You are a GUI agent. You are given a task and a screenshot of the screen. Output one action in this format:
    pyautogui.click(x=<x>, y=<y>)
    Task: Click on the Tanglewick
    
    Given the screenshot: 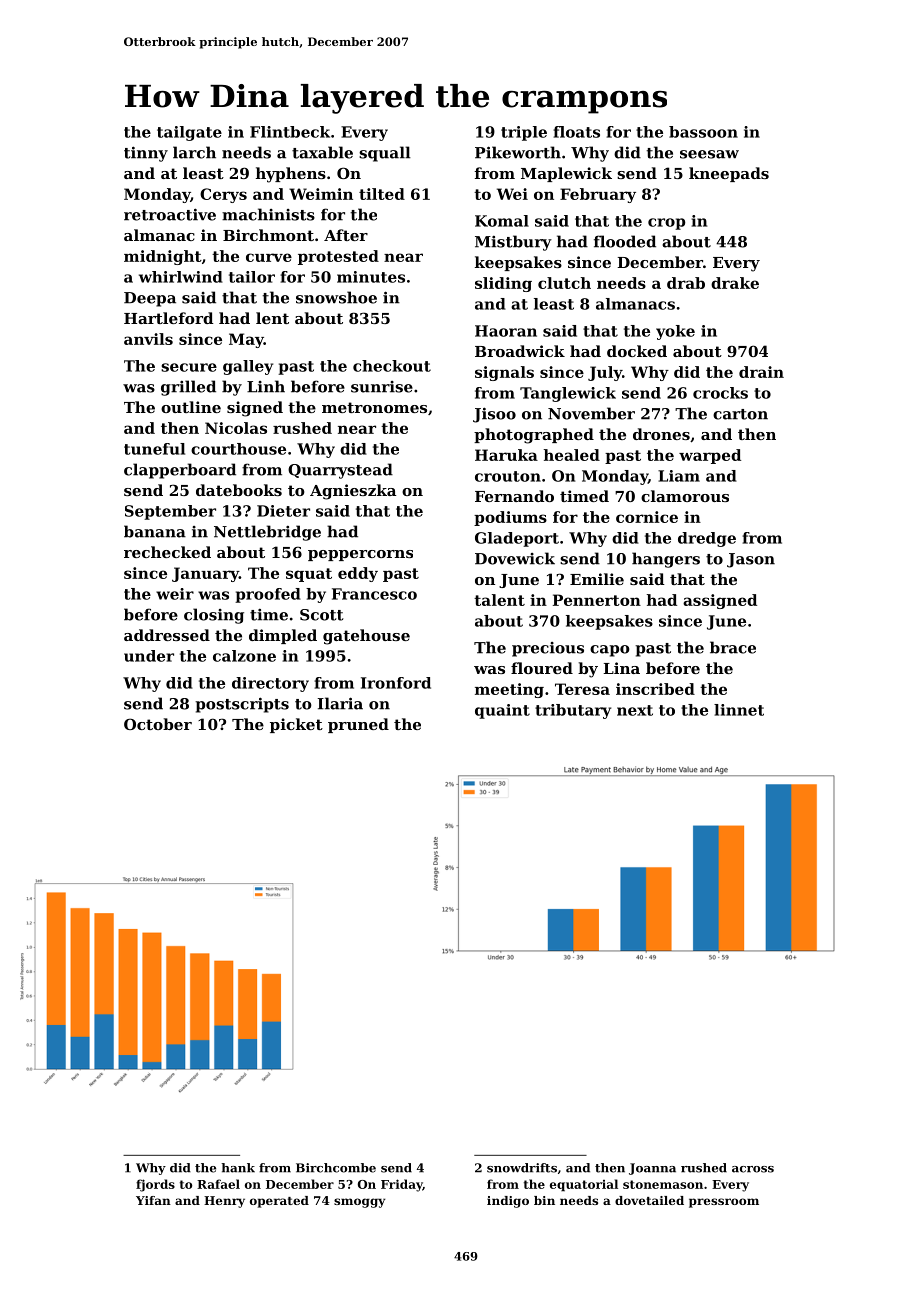 What is the action you would take?
    pyautogui.click(x=568, y=394)
